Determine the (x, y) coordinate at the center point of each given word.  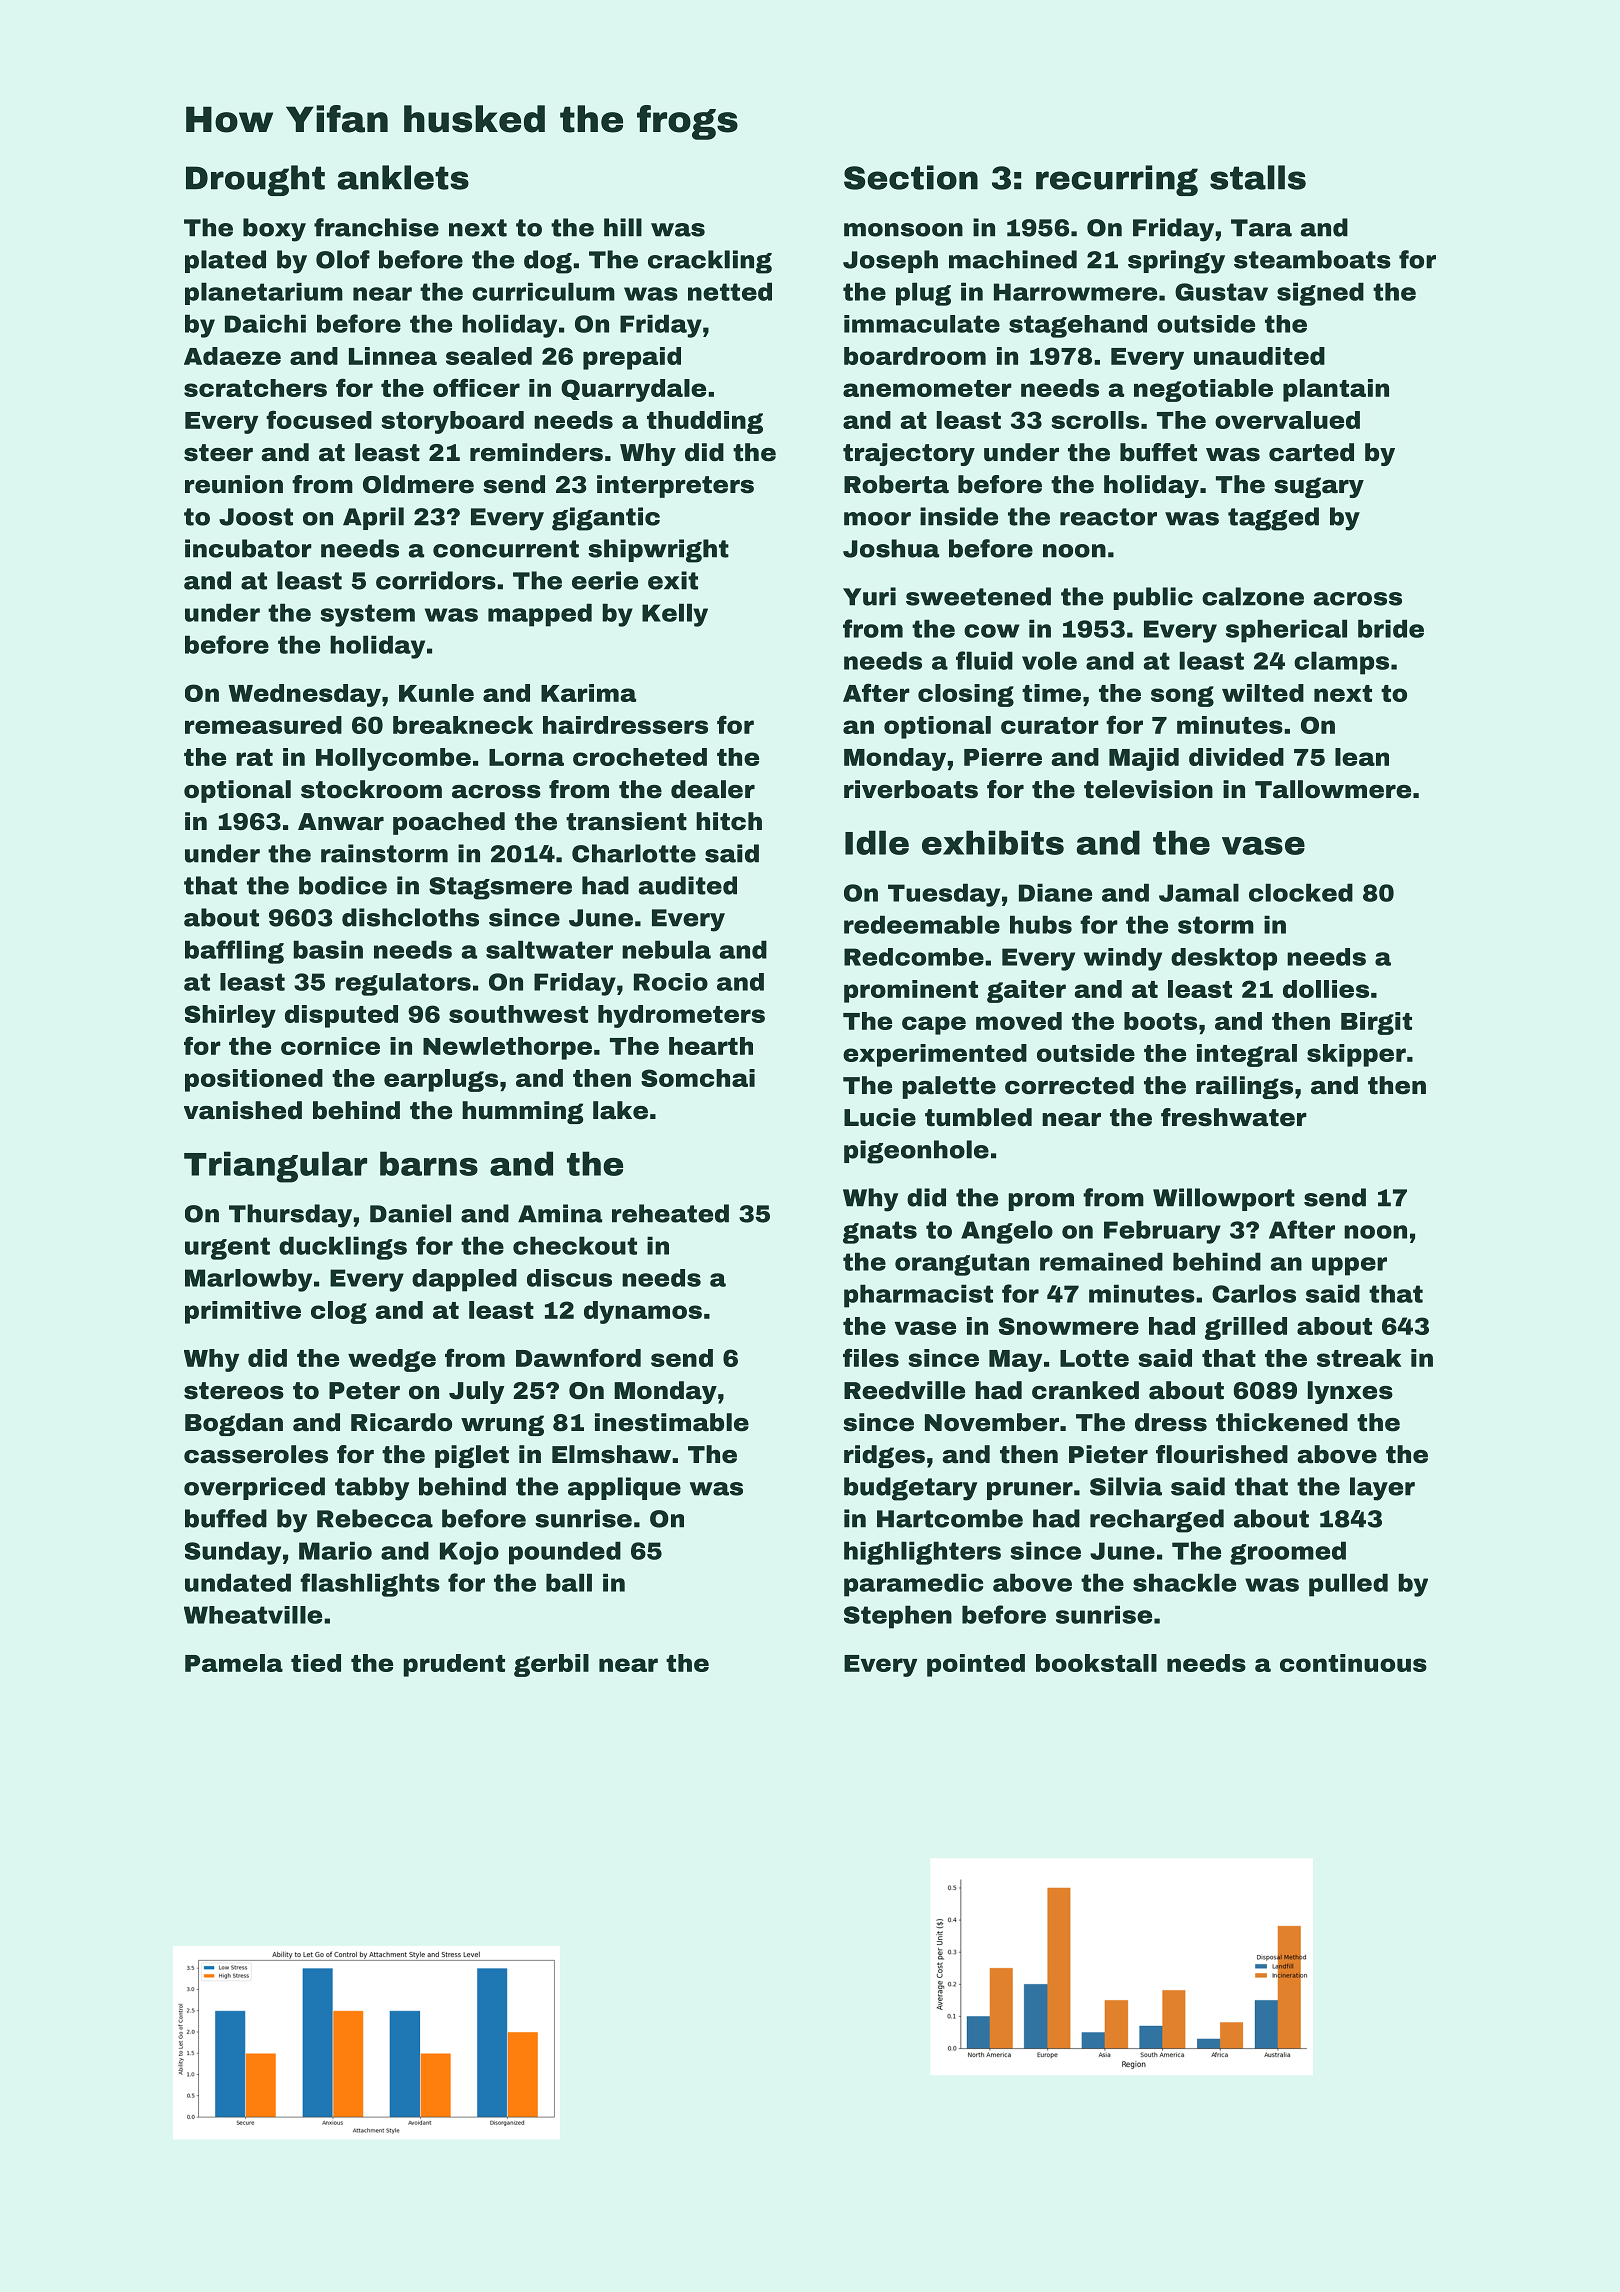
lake (620, 1110)
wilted (1263, 693)
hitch (729, 821)
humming (522, 1112)
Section (911, 177)
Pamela (234, 1663)
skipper (1356, 1055)
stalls (1258, 177)
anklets (403, 177)
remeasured (263, 725)
